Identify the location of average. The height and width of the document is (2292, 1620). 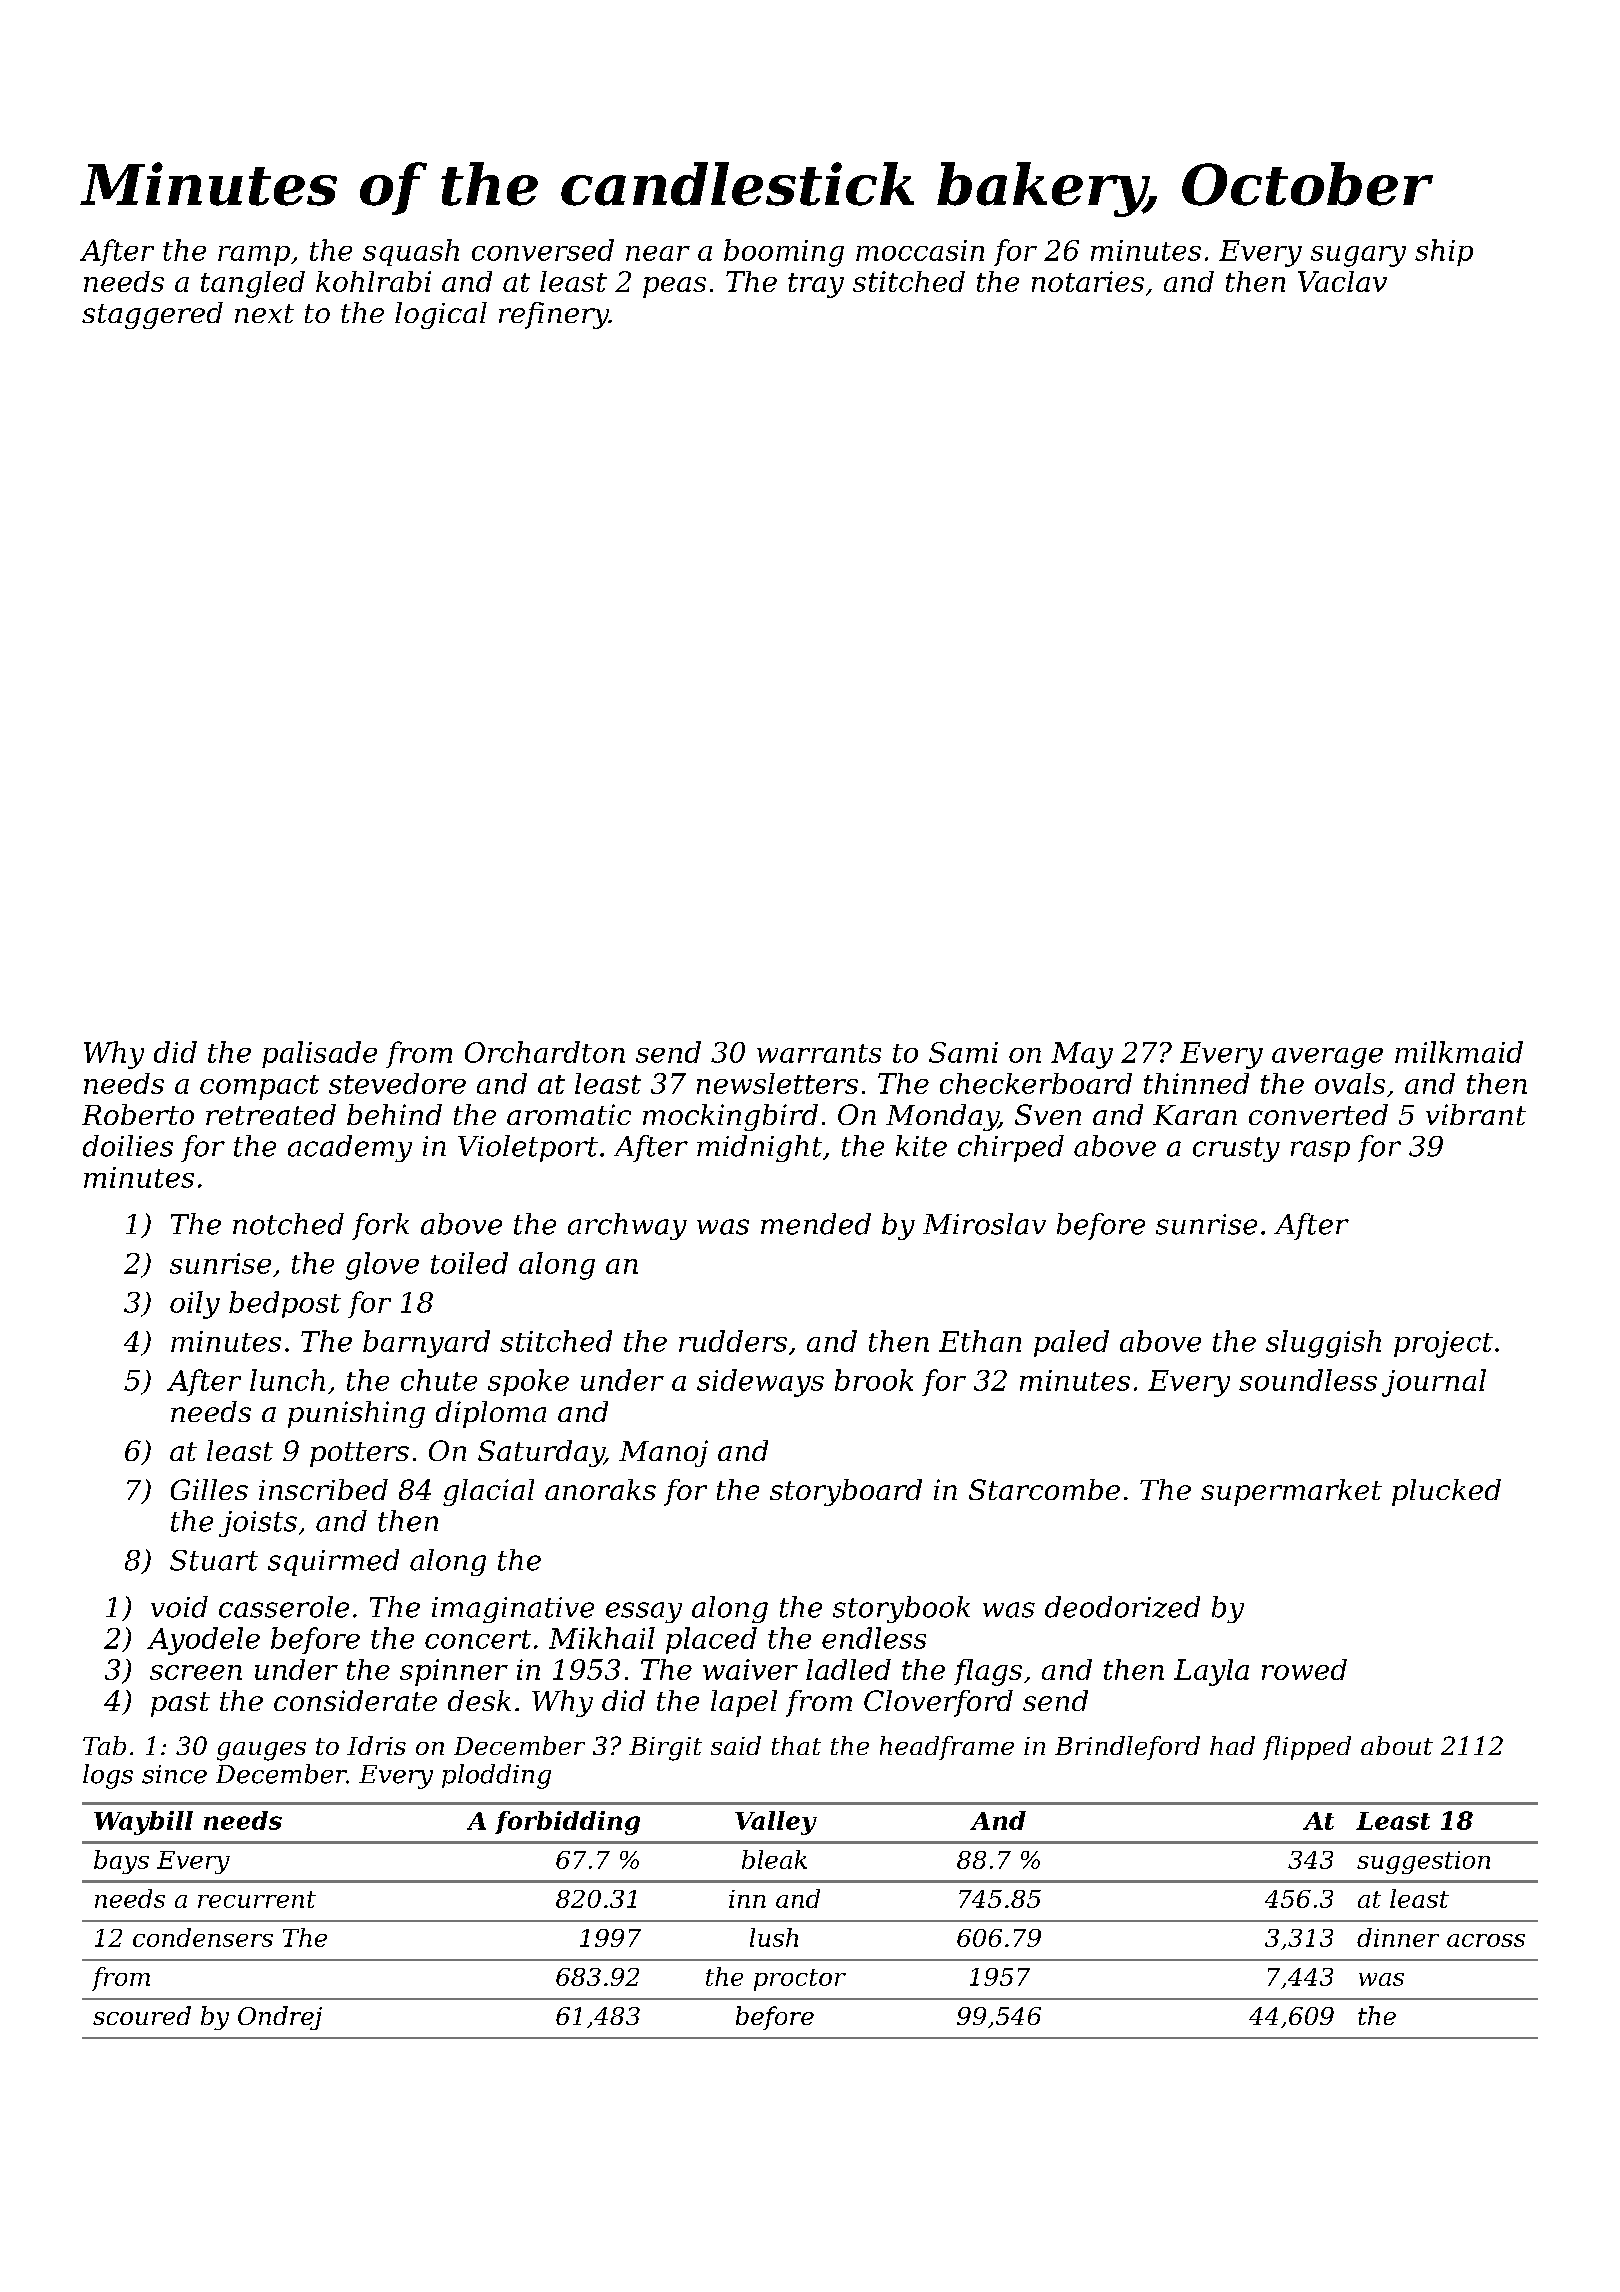
(1327, 1058).
